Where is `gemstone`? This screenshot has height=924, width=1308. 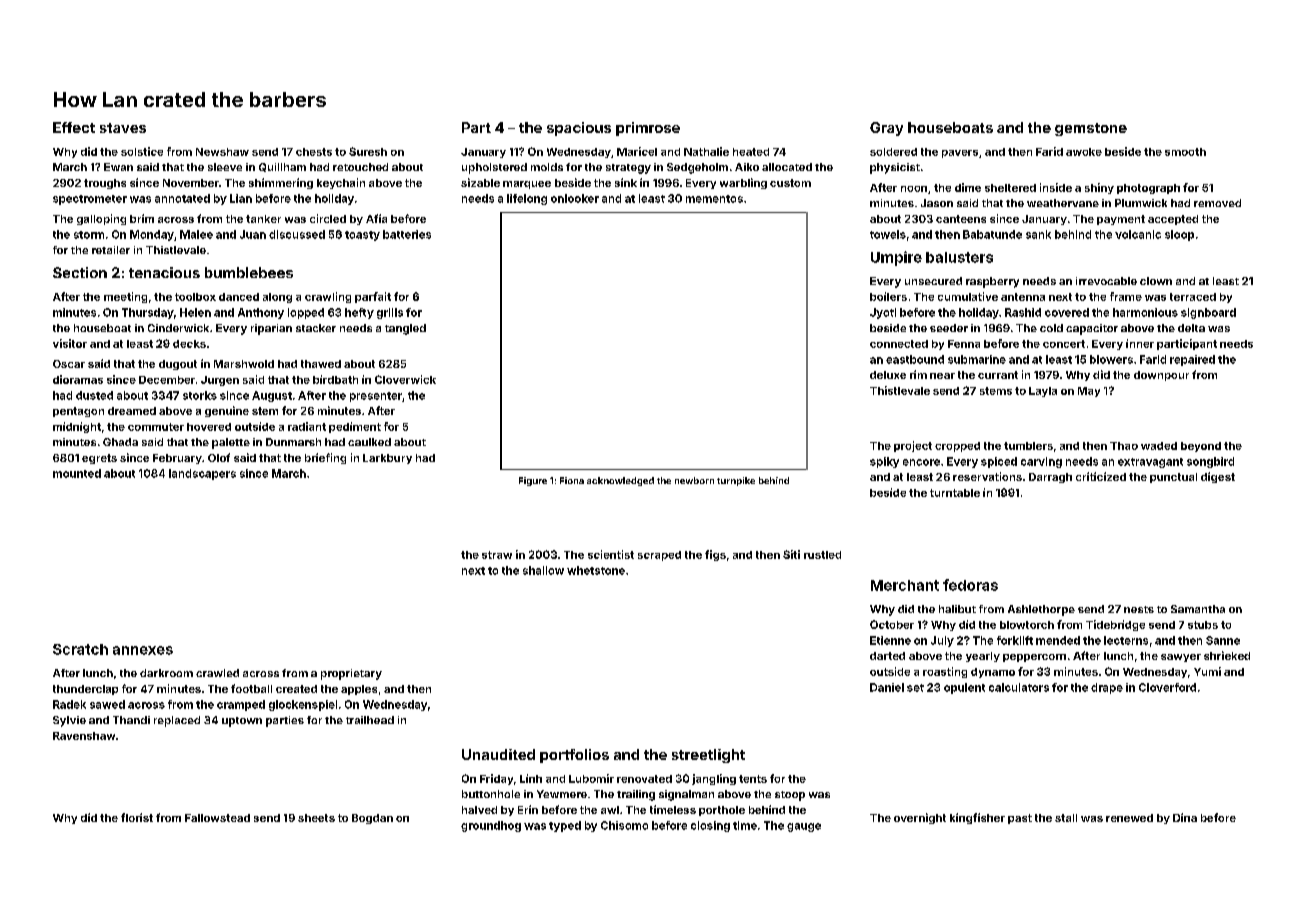 gemstone is located at coordinates (1091, 129).
